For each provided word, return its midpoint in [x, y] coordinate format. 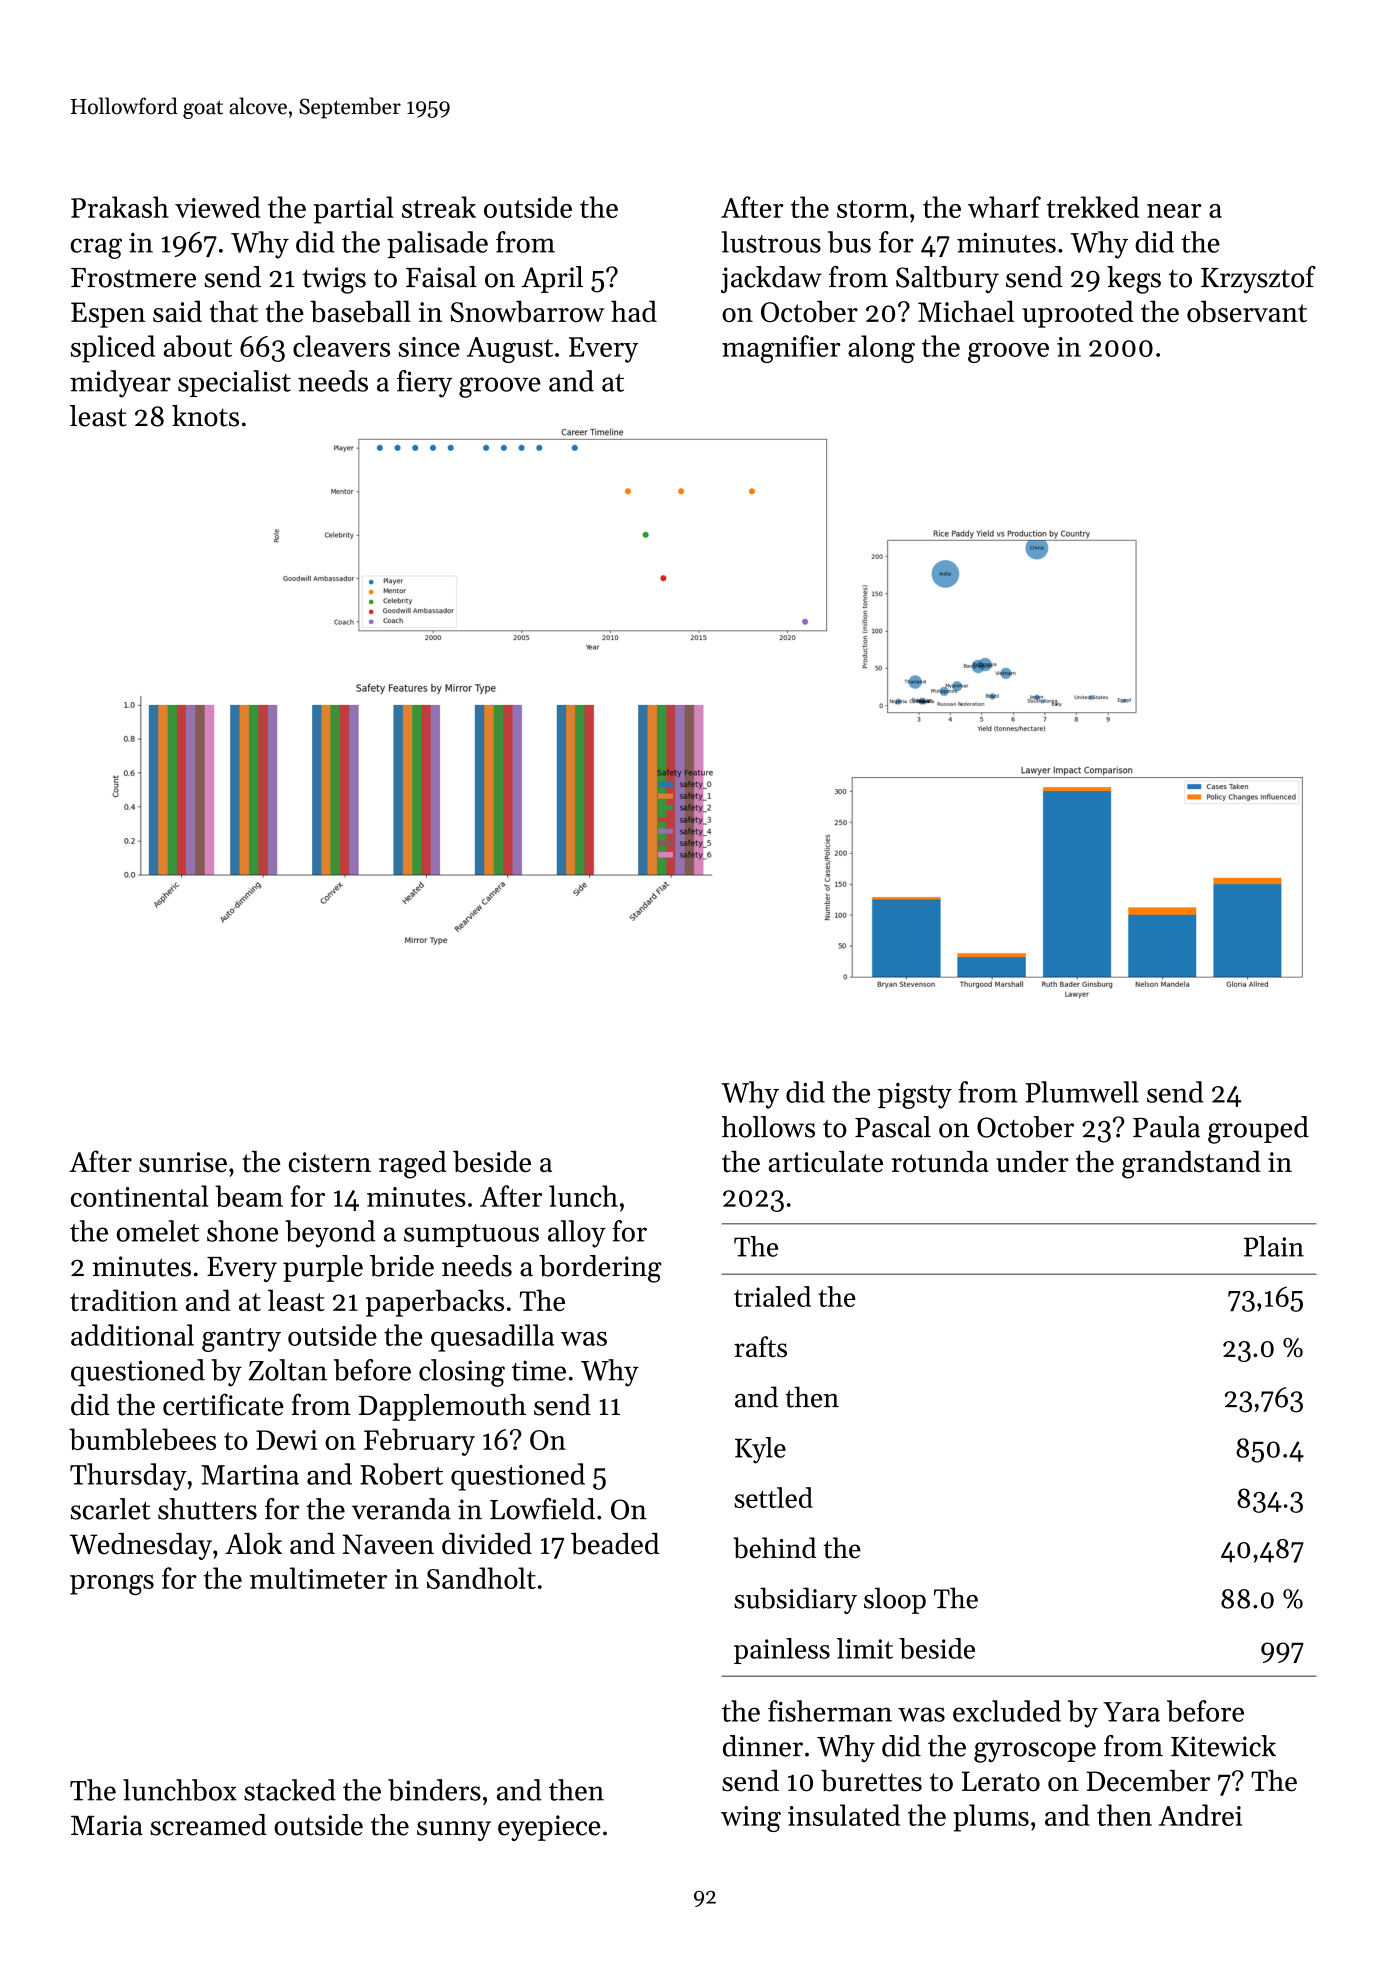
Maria [107, 1825]
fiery [425, 384]
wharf [1004, 207]
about [198, 346]
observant [1247, 311]
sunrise [183, 1162]
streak [439, 207]
